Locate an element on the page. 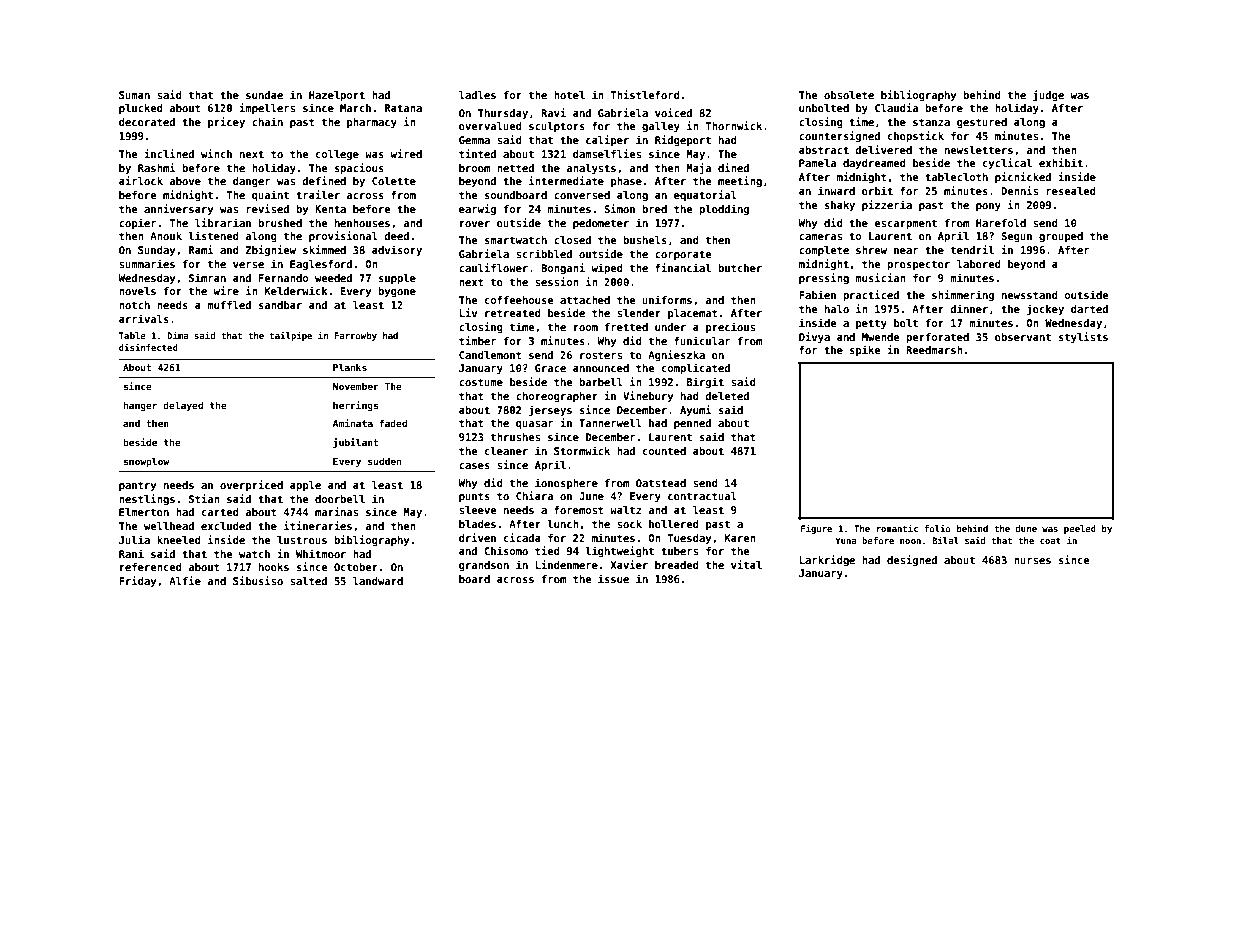  ladles is located at coordinates (477, 95).
